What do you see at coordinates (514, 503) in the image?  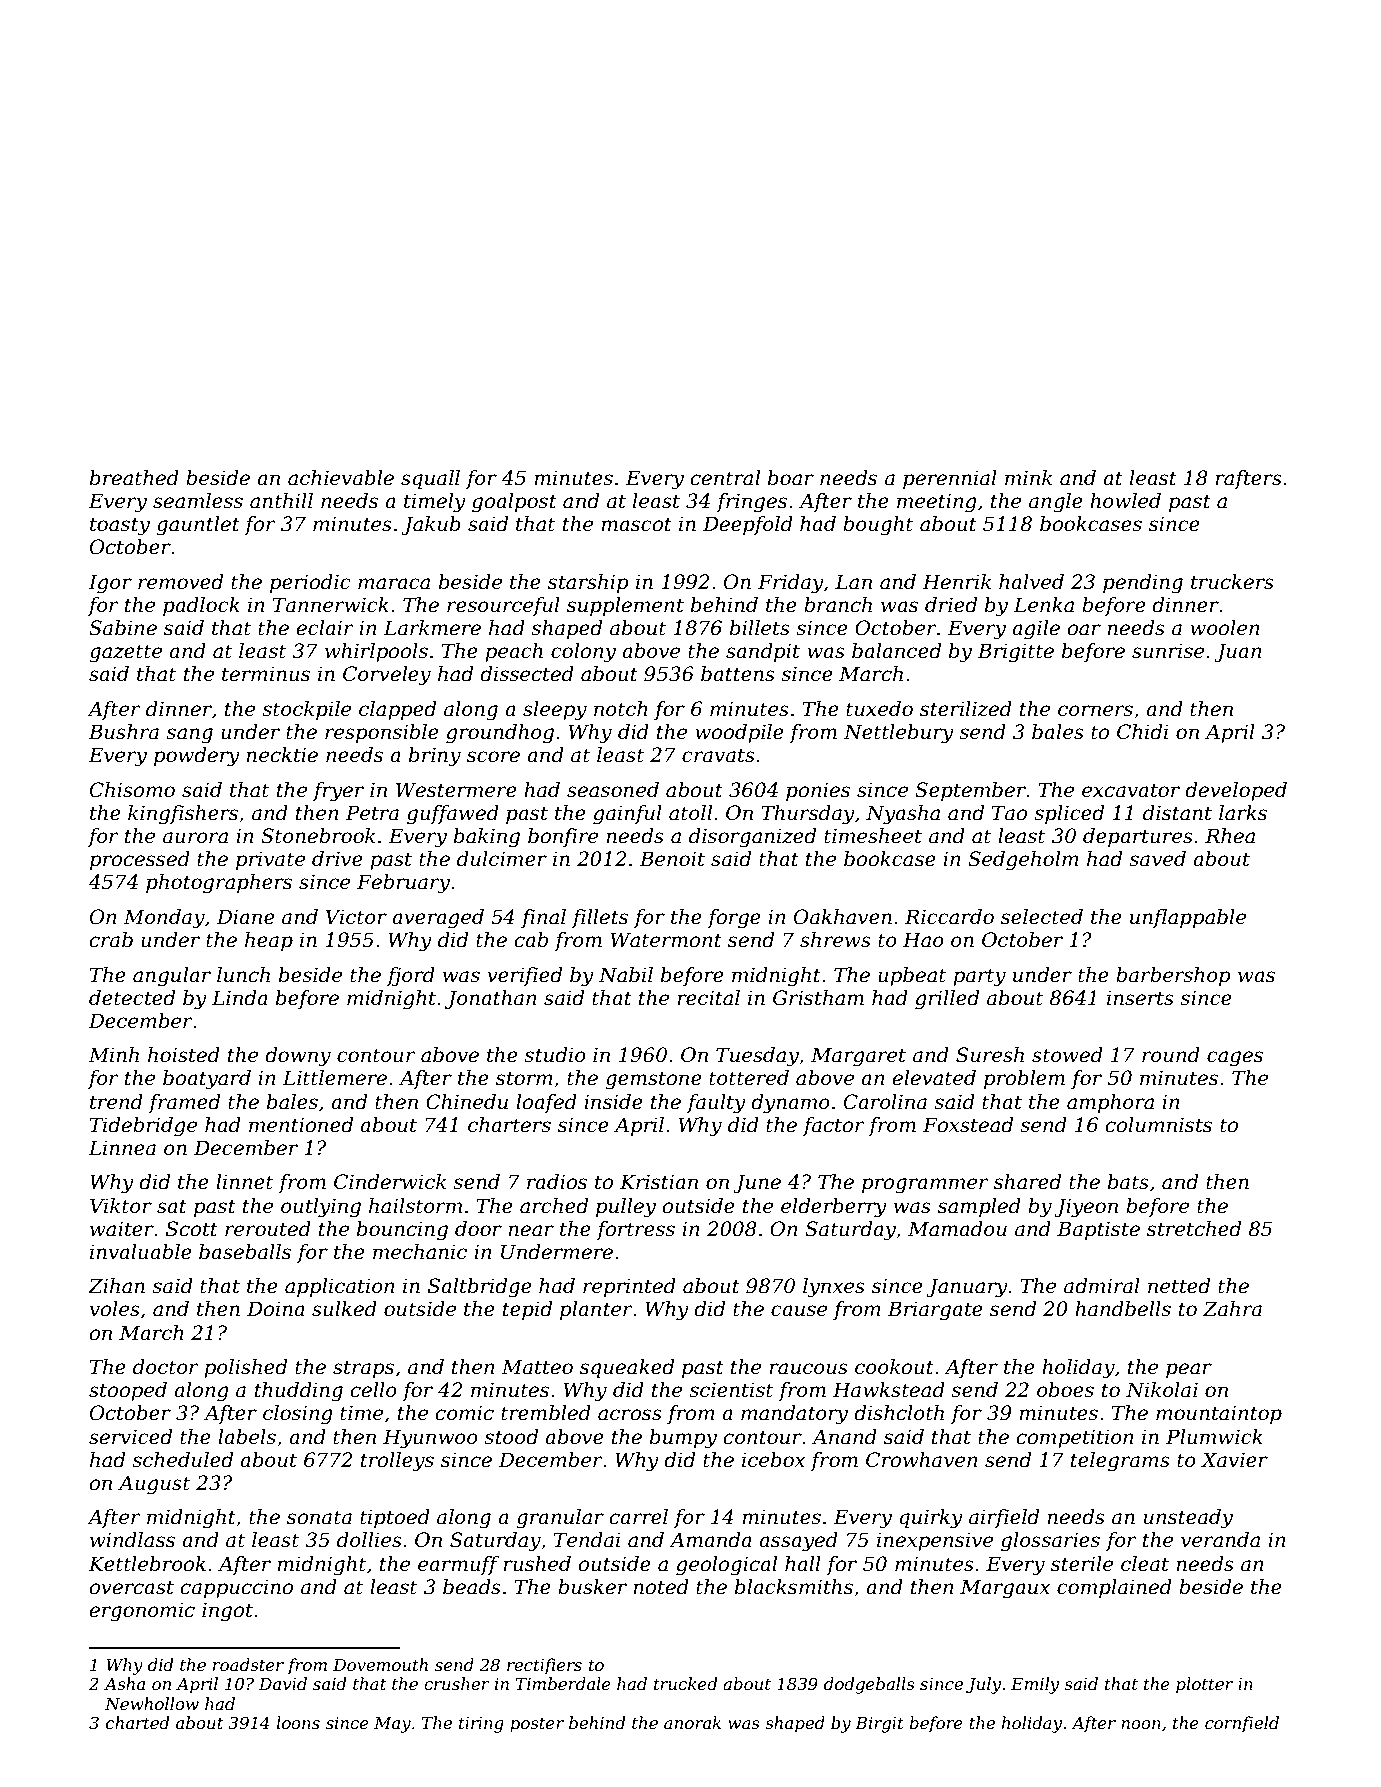 I see `goalpost` at bounding box center [514, 503].
